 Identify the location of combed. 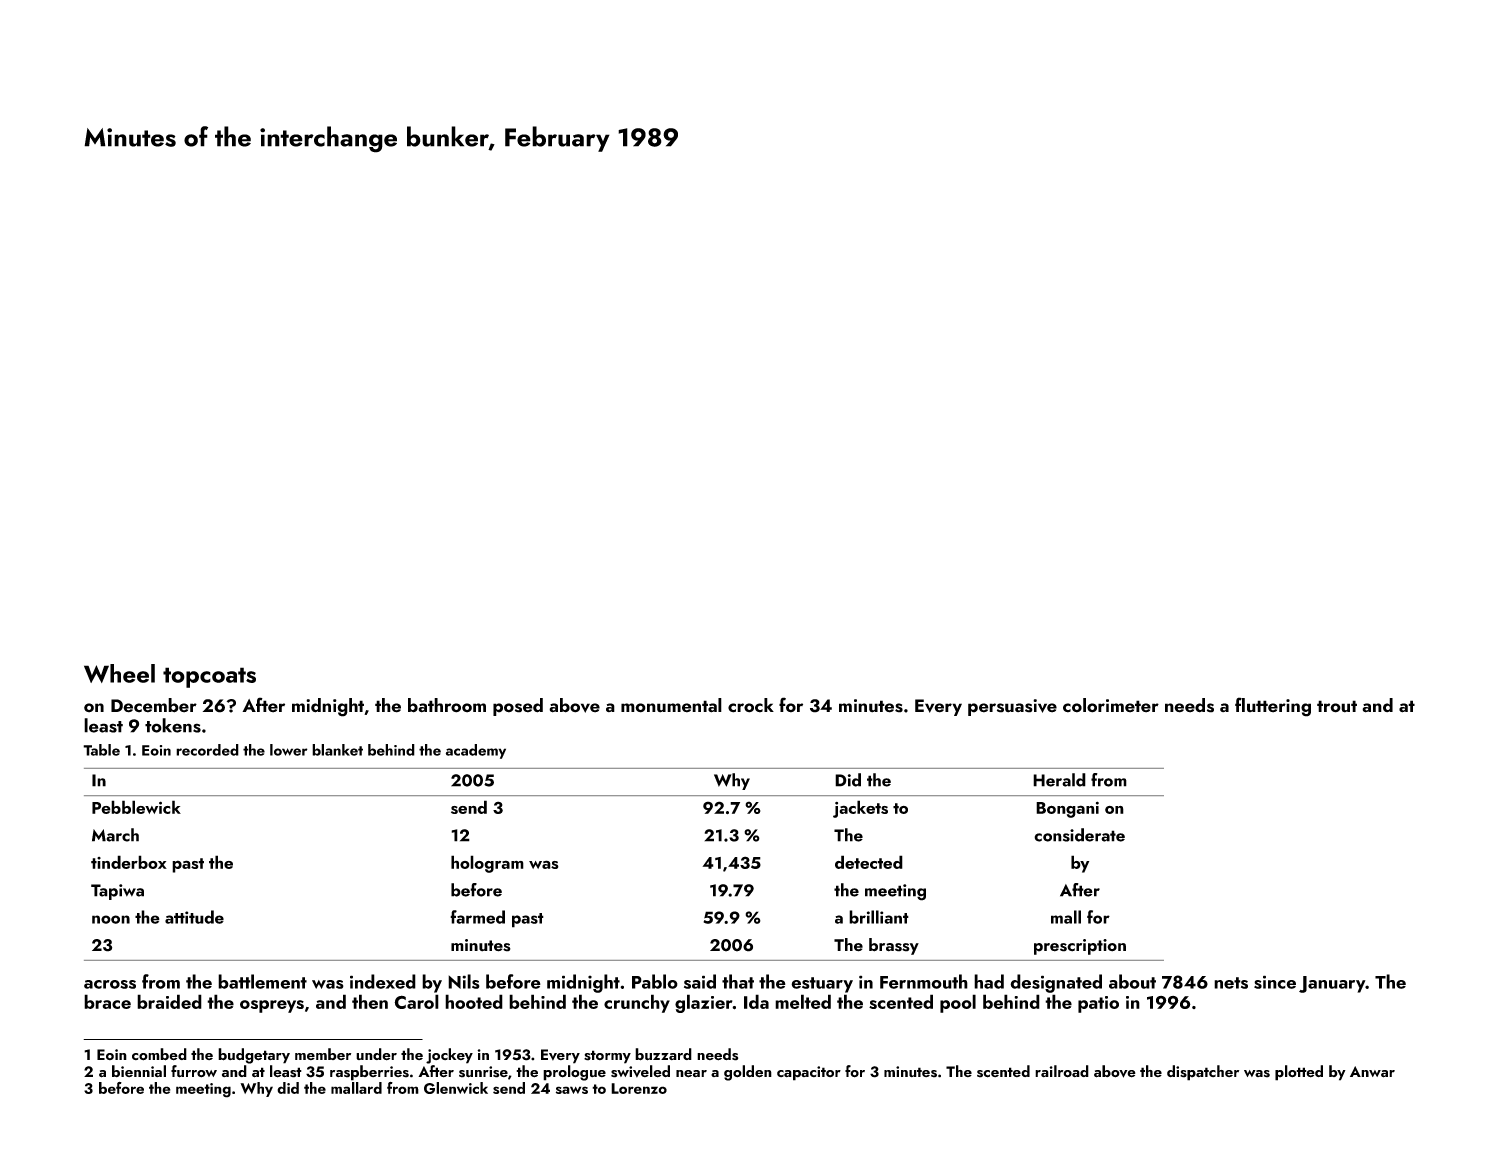
(159, 1054).
